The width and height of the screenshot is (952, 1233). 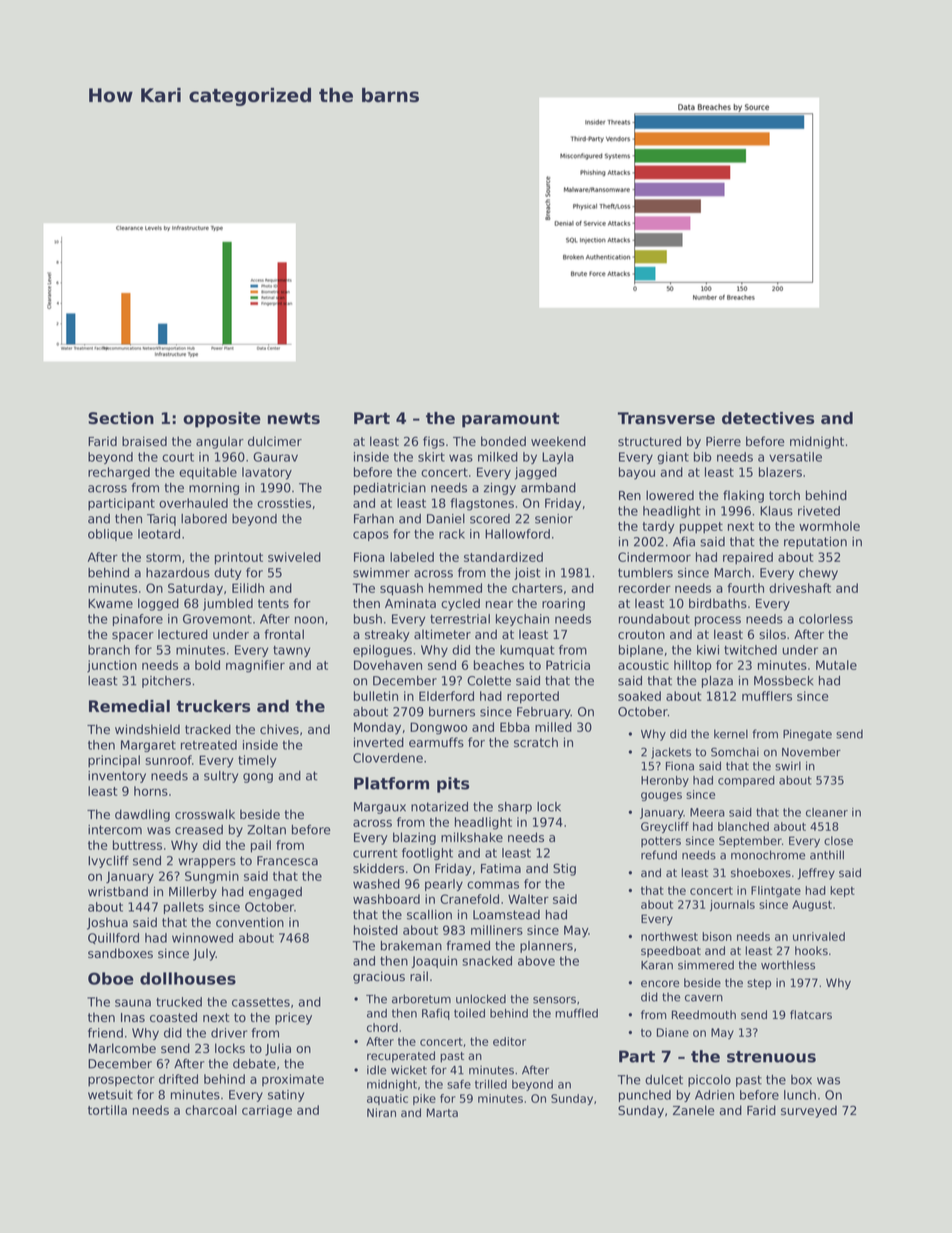 I want to click on paramount, so click(x=511, y=420).
